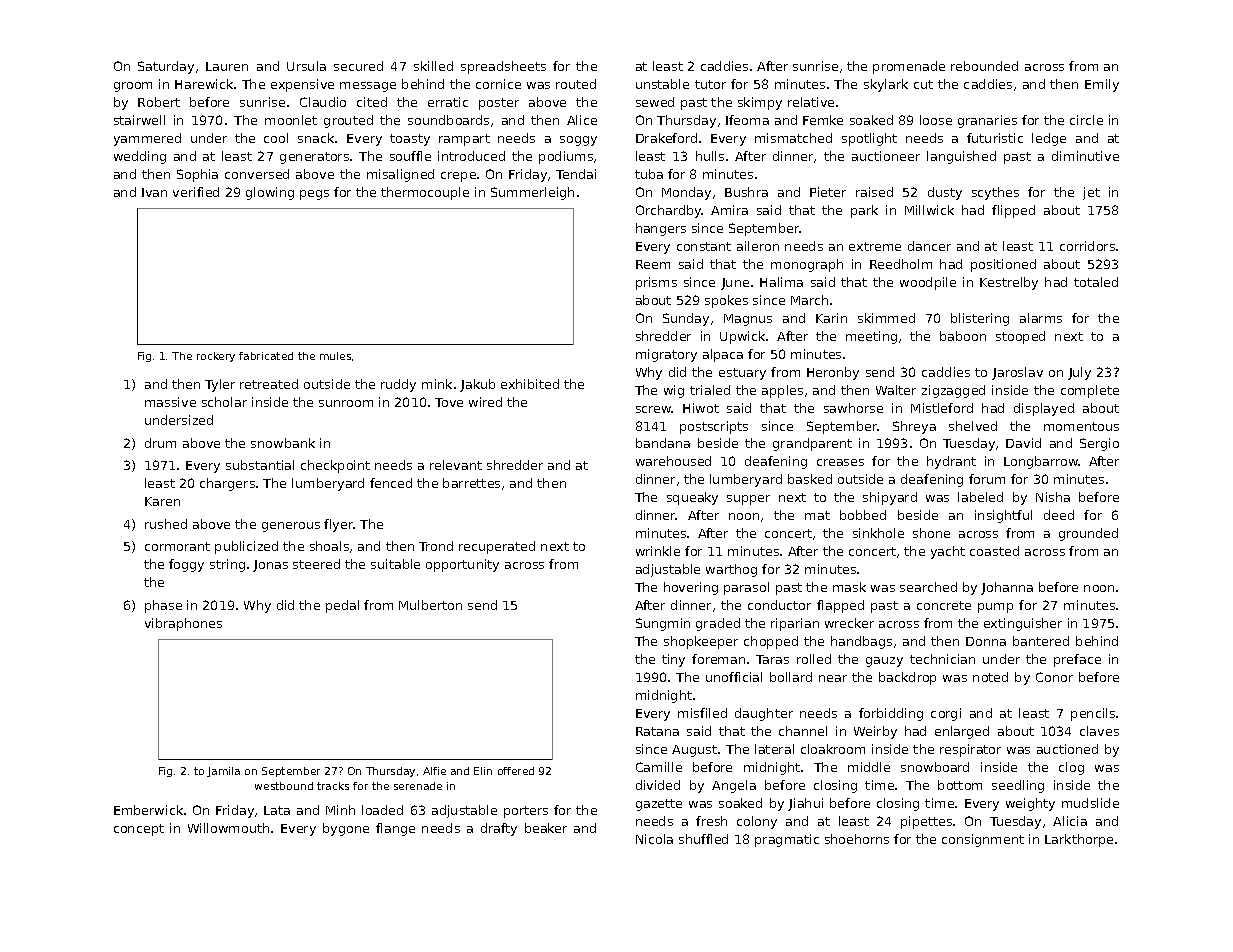  What do you see at coordinates (1030, 804) in the document?
I see `weighty` at bounding box center [1030, 804].
